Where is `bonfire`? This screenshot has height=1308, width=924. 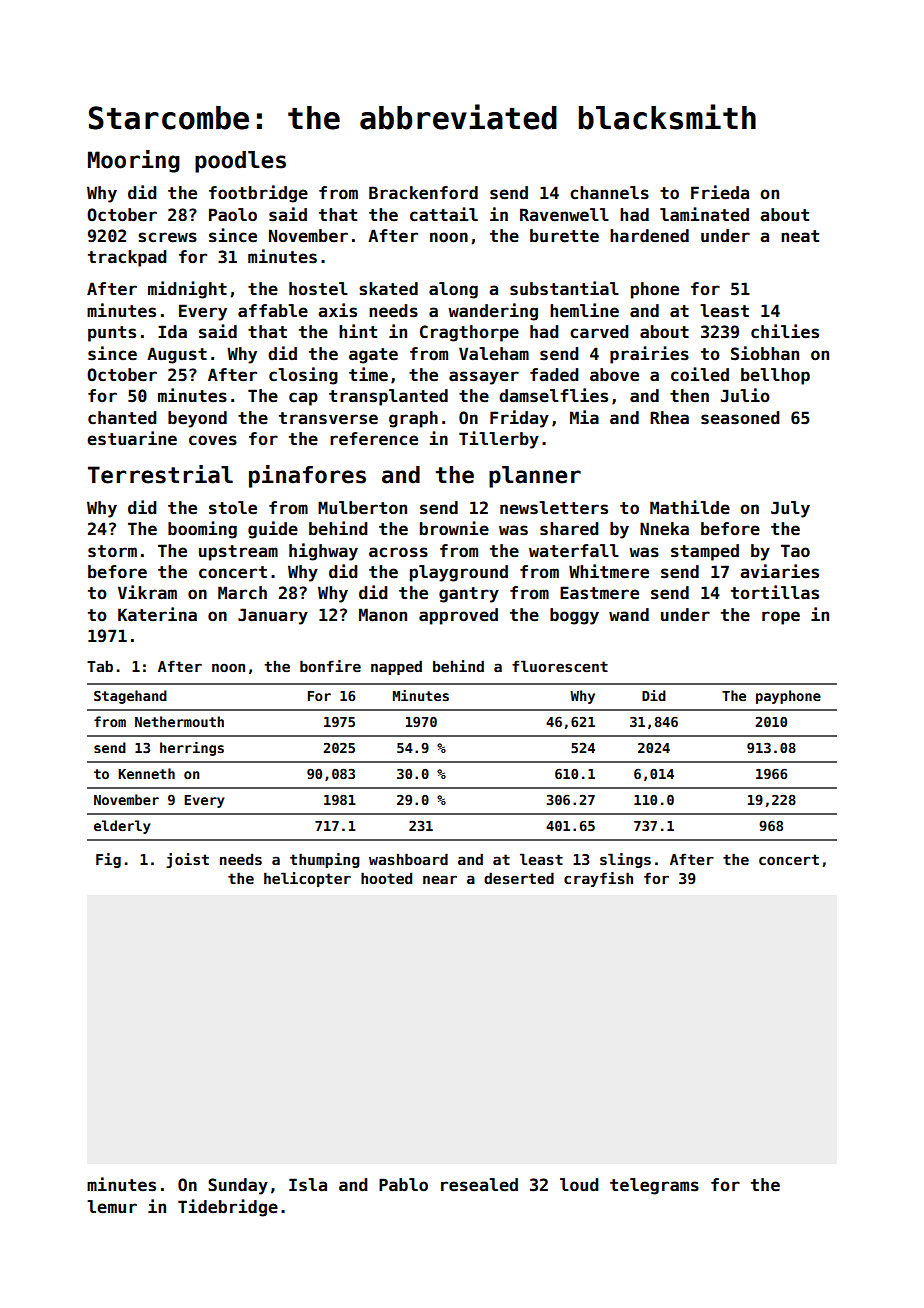 bonfire is located at coordinates (330, 666).
